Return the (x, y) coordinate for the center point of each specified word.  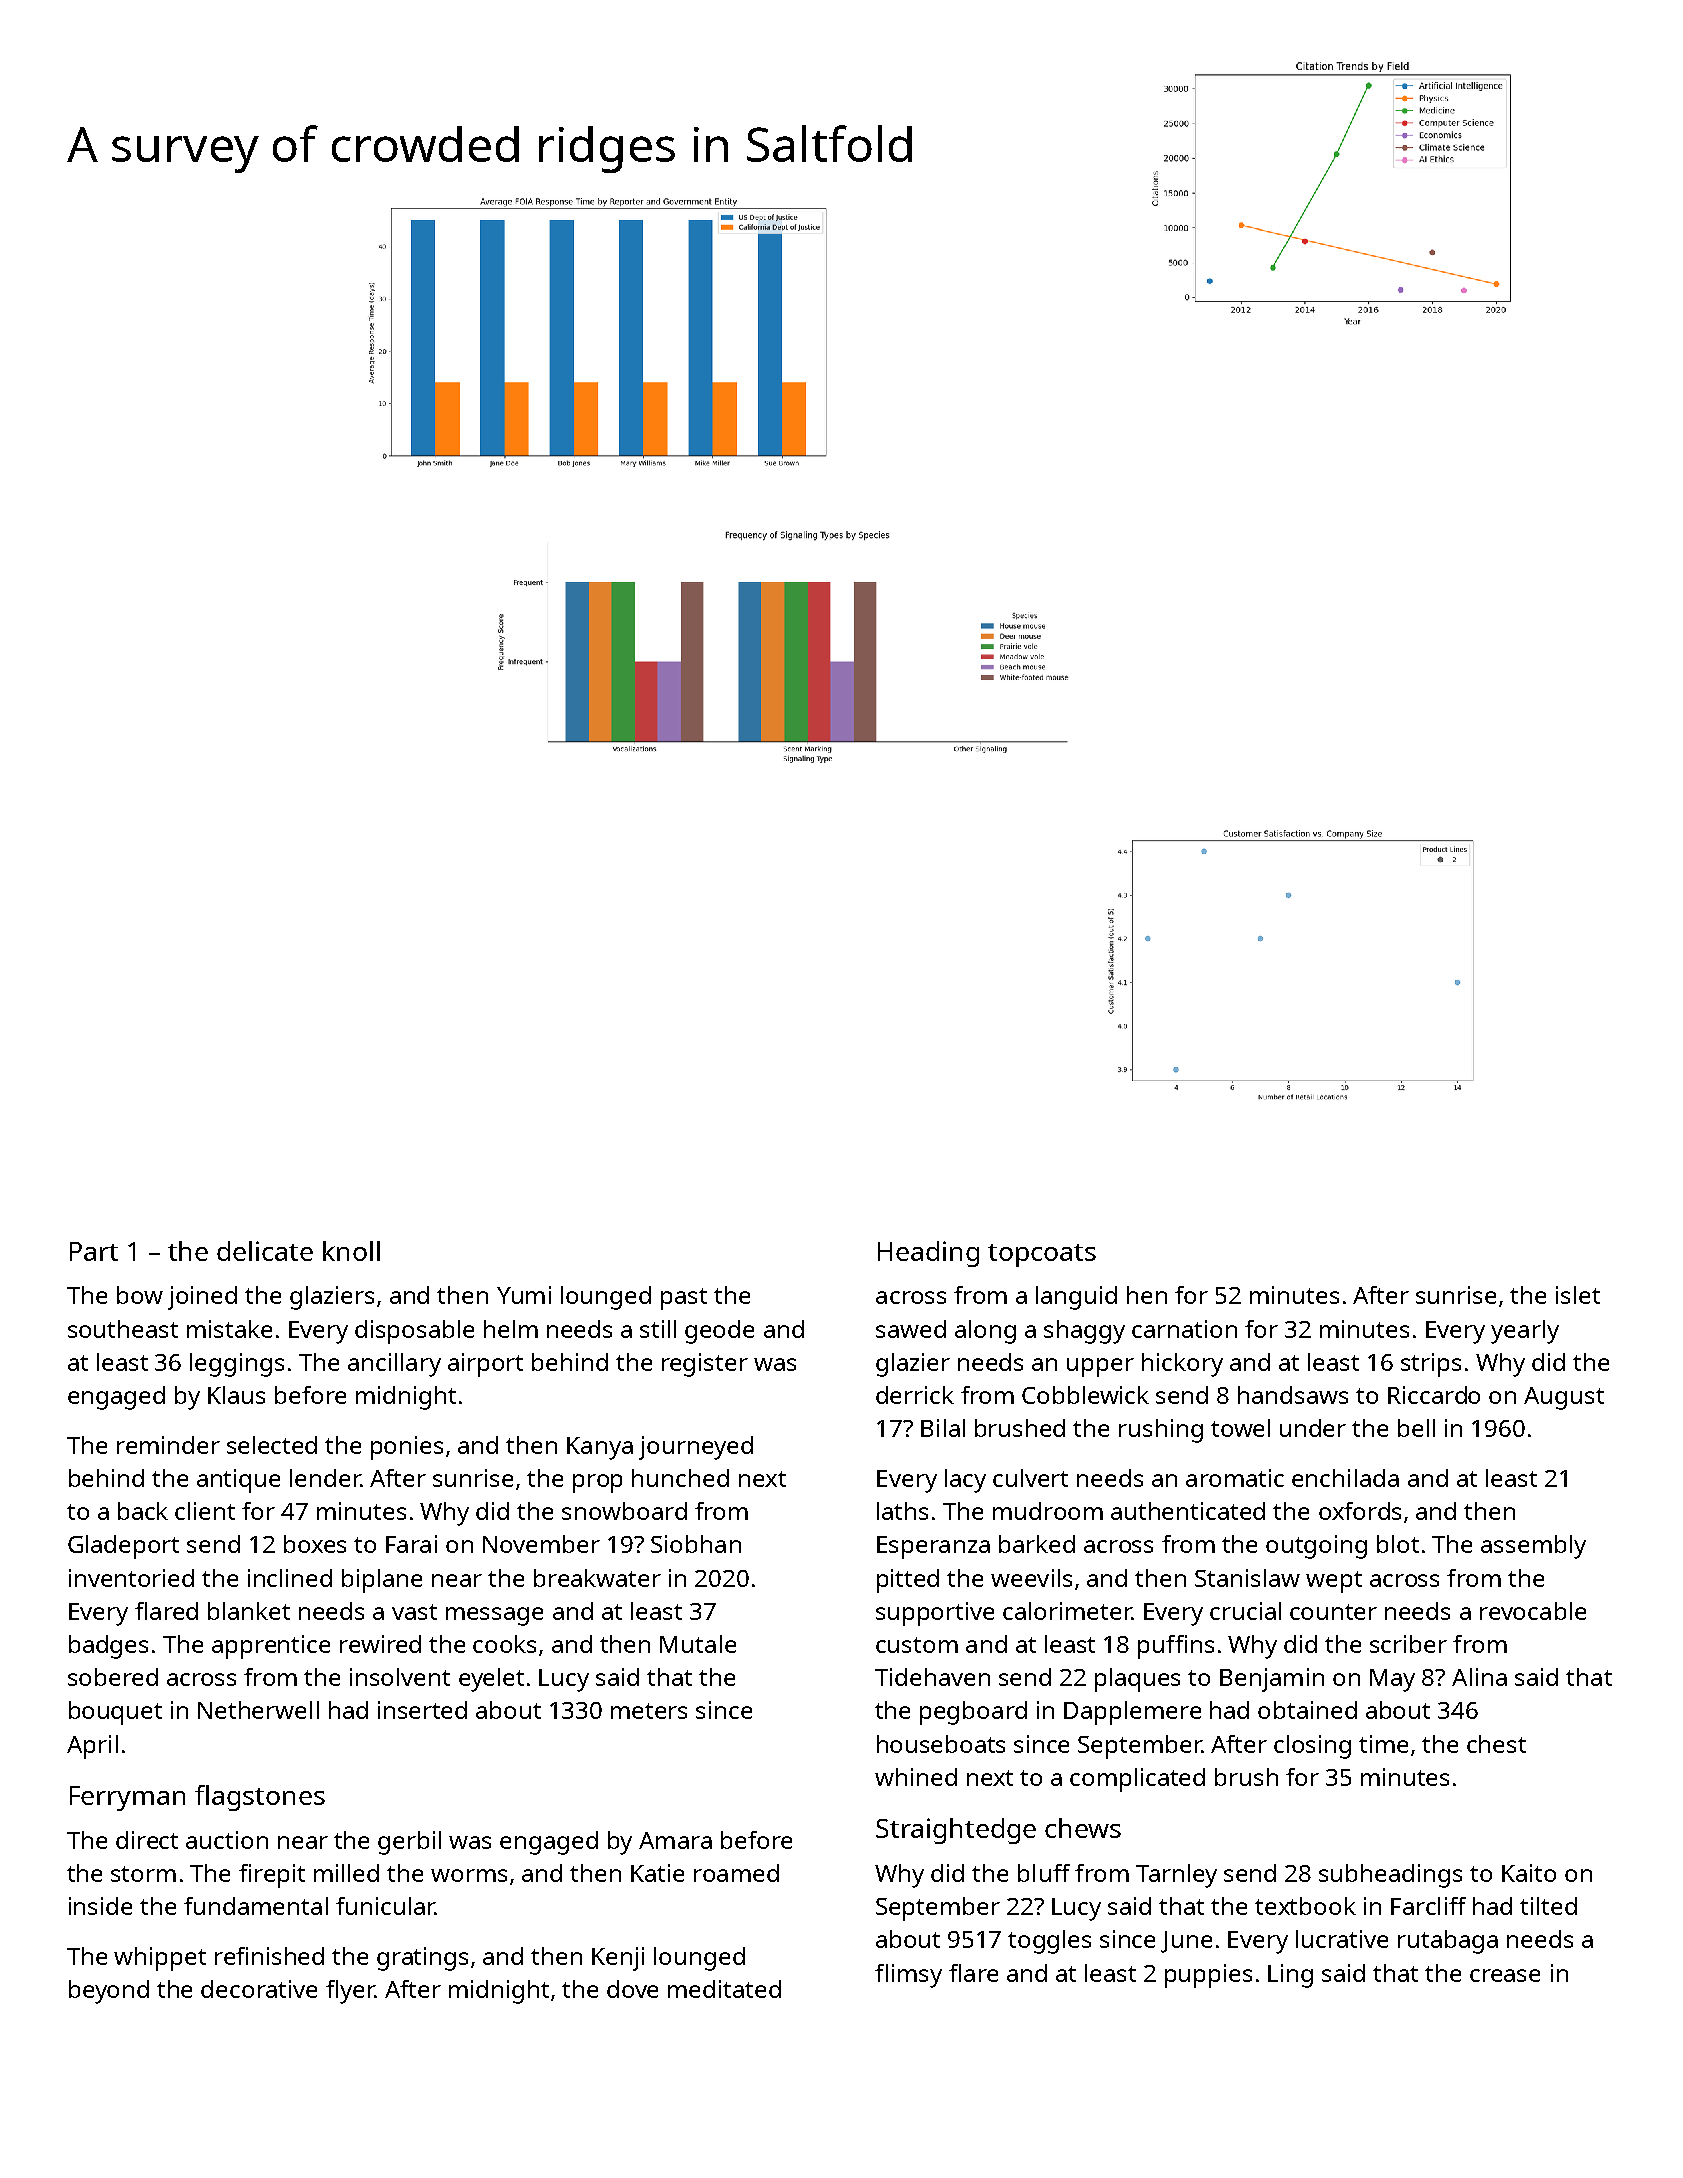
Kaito (1529, 1873)
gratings (422, 1959)
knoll (351, 1251)
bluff (1044, 1873)
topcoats (1042, 1255)
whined (916, 1777)
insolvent (400, 1677)
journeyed (696, 1448)
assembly (1533, 1547)
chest (1496, 1744)
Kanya (600, 1448)
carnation (1184, 1329)
